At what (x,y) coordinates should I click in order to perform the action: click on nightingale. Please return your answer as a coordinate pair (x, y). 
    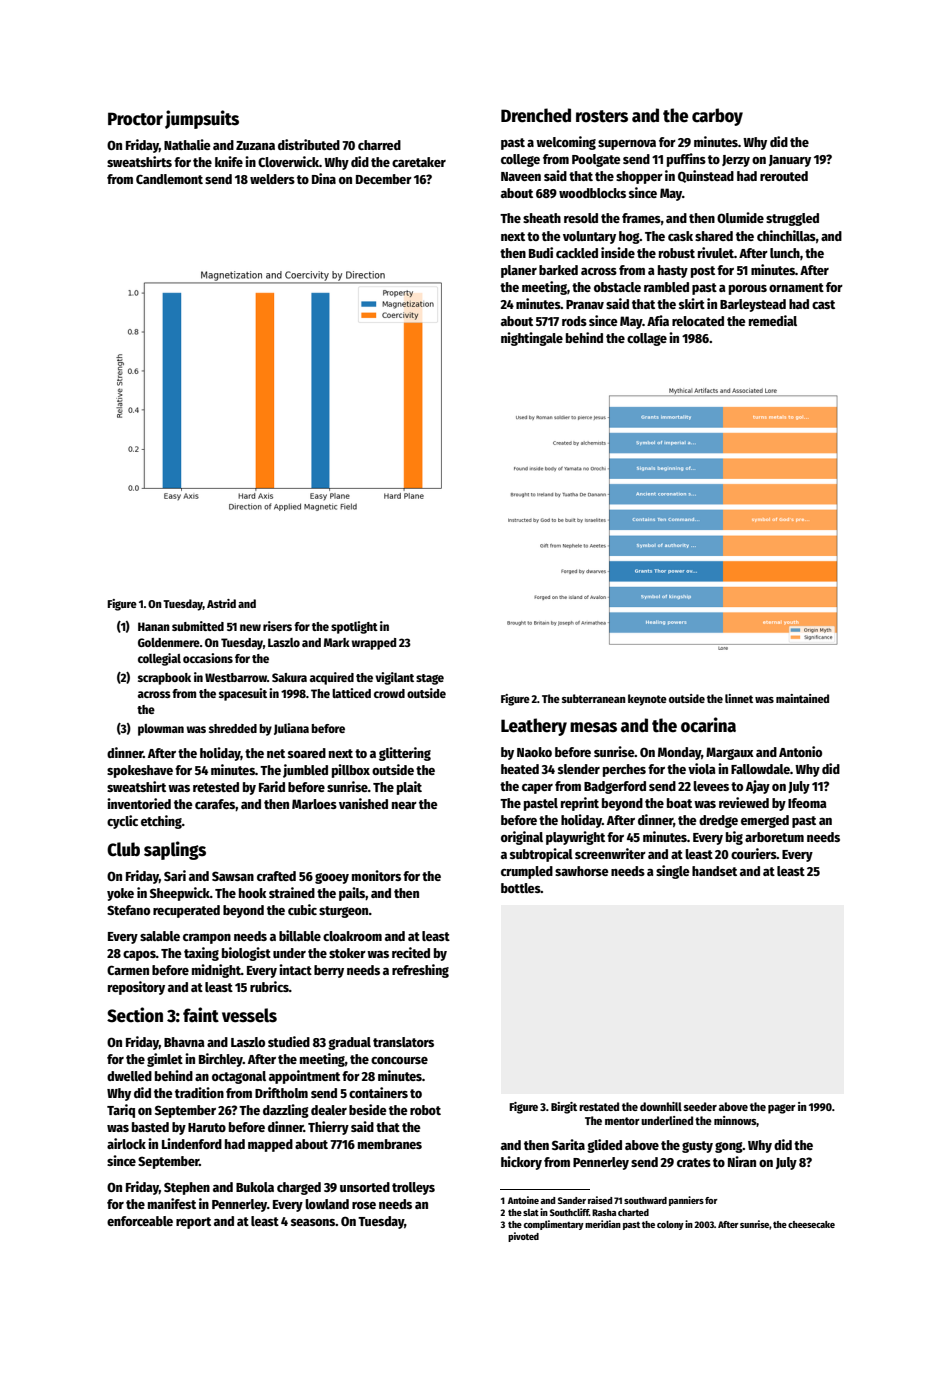
    Looking at the image, I should click on (532, 339).
